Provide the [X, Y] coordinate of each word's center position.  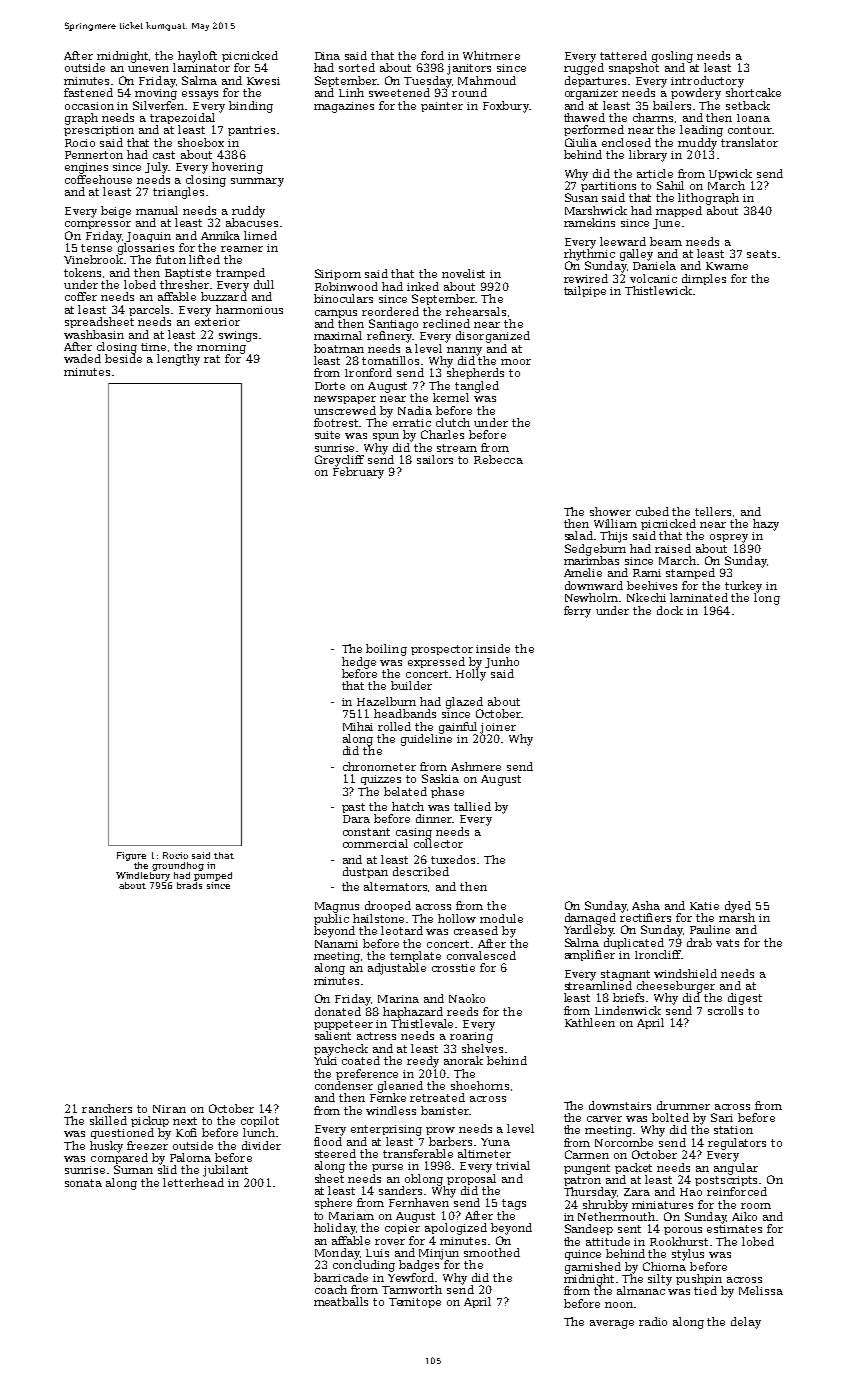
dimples [704, 279]
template [415, 956]
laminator [201, 67]
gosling [672, 57]
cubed [652, 511]
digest [745, 999]
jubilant [225, 1171]
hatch [408, 806]
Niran [169, 1109]
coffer [81, 296]
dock [670, 610]
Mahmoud [487, 80]
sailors [435, 459]
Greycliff [339, 461]
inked [423, 286]
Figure [131, 856]
